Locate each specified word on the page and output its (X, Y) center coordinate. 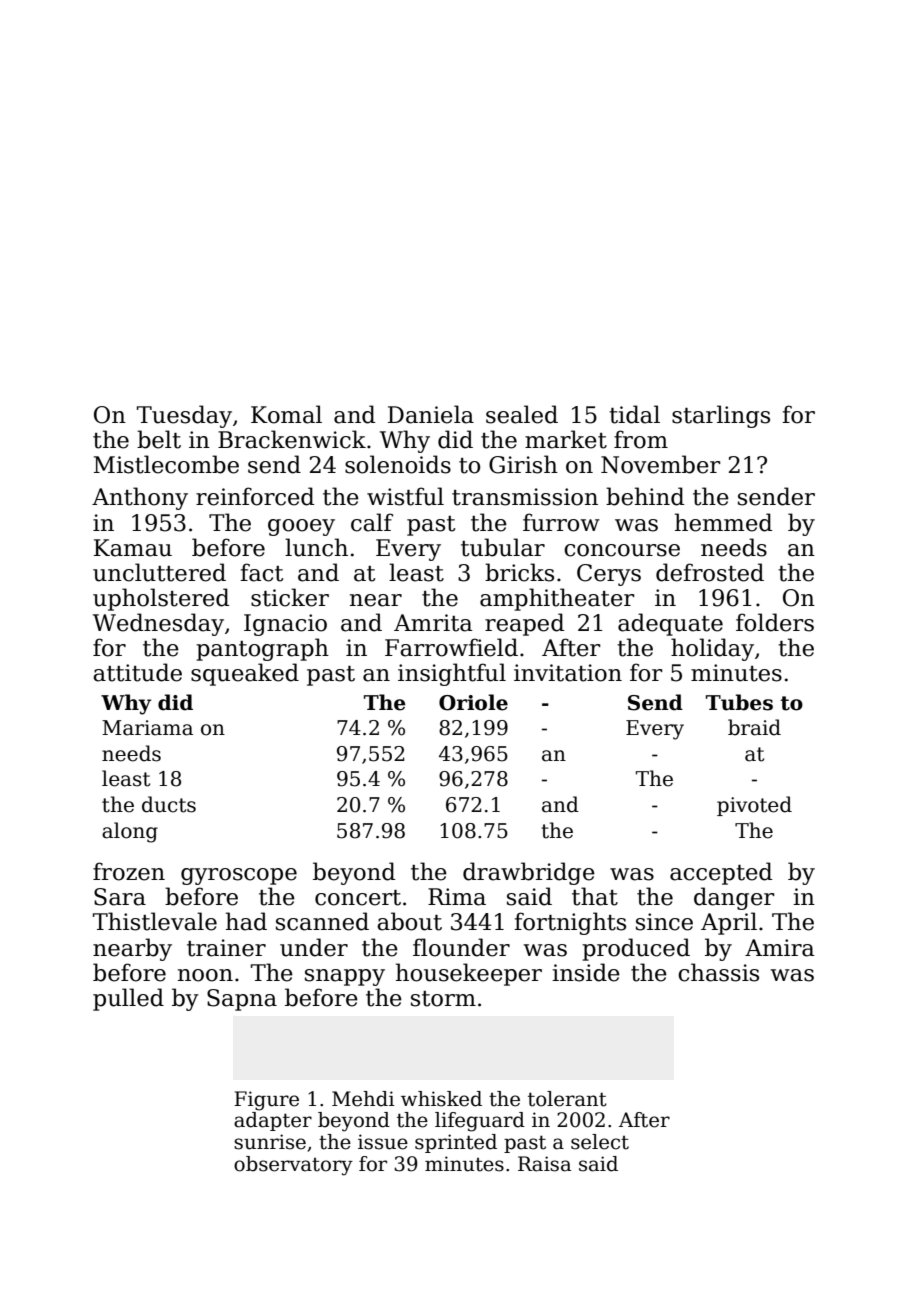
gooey (301, 527)
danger (734, 898)
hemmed (723, 522)
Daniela (431, 414)
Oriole (473, 702)
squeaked (245, 674)
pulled (128, 999)
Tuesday (184, 416)
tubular (503, 547)
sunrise (270, 1142)
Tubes (739, 702)
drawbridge (529, 873)
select (600, 1142)
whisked (441, 1099)
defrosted (710, 572)
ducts (169, 804)
